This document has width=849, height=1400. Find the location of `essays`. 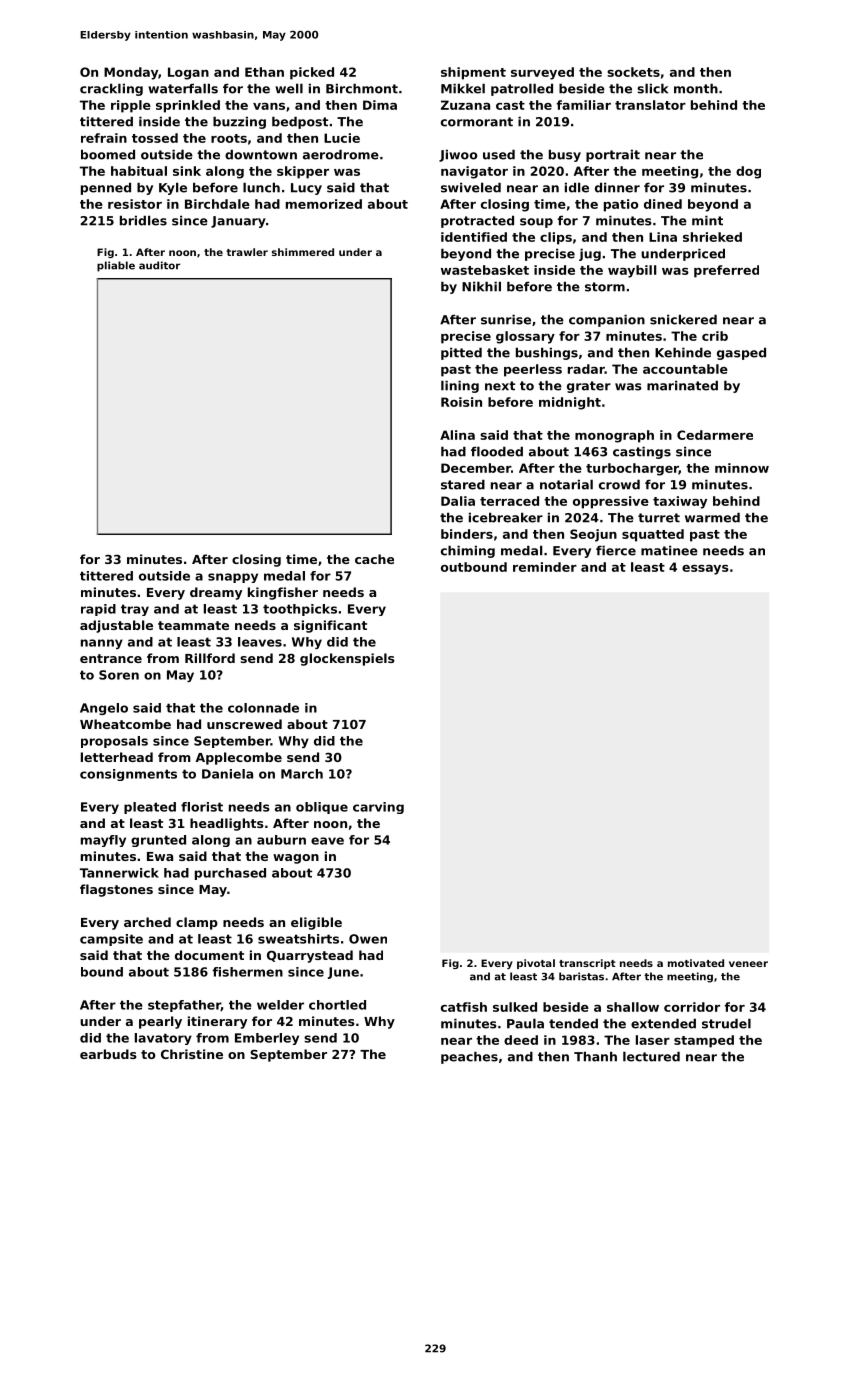

essays is located at coordinates (705, 570).
